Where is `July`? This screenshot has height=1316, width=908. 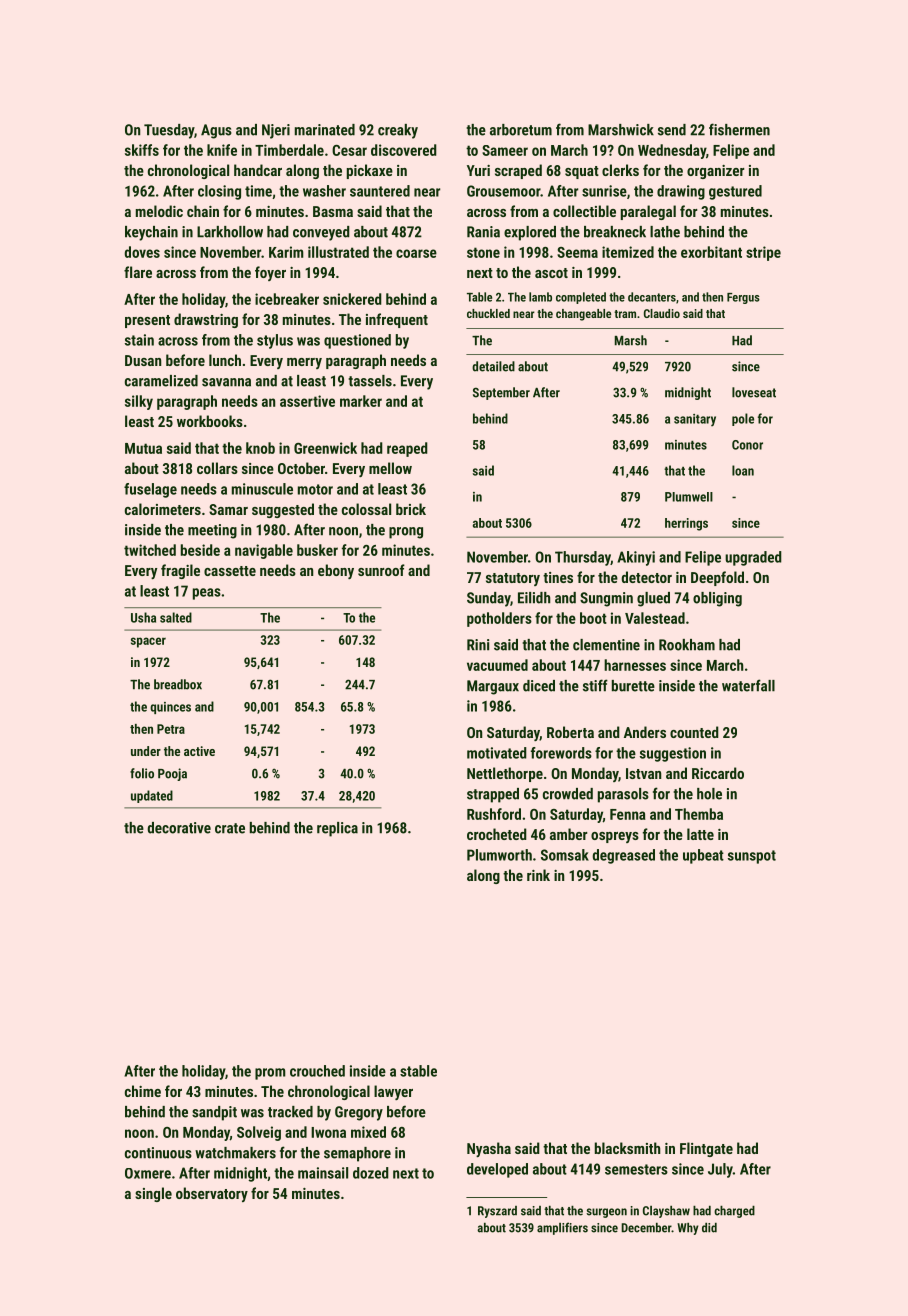 July is located at coordinates (720, 1170).
